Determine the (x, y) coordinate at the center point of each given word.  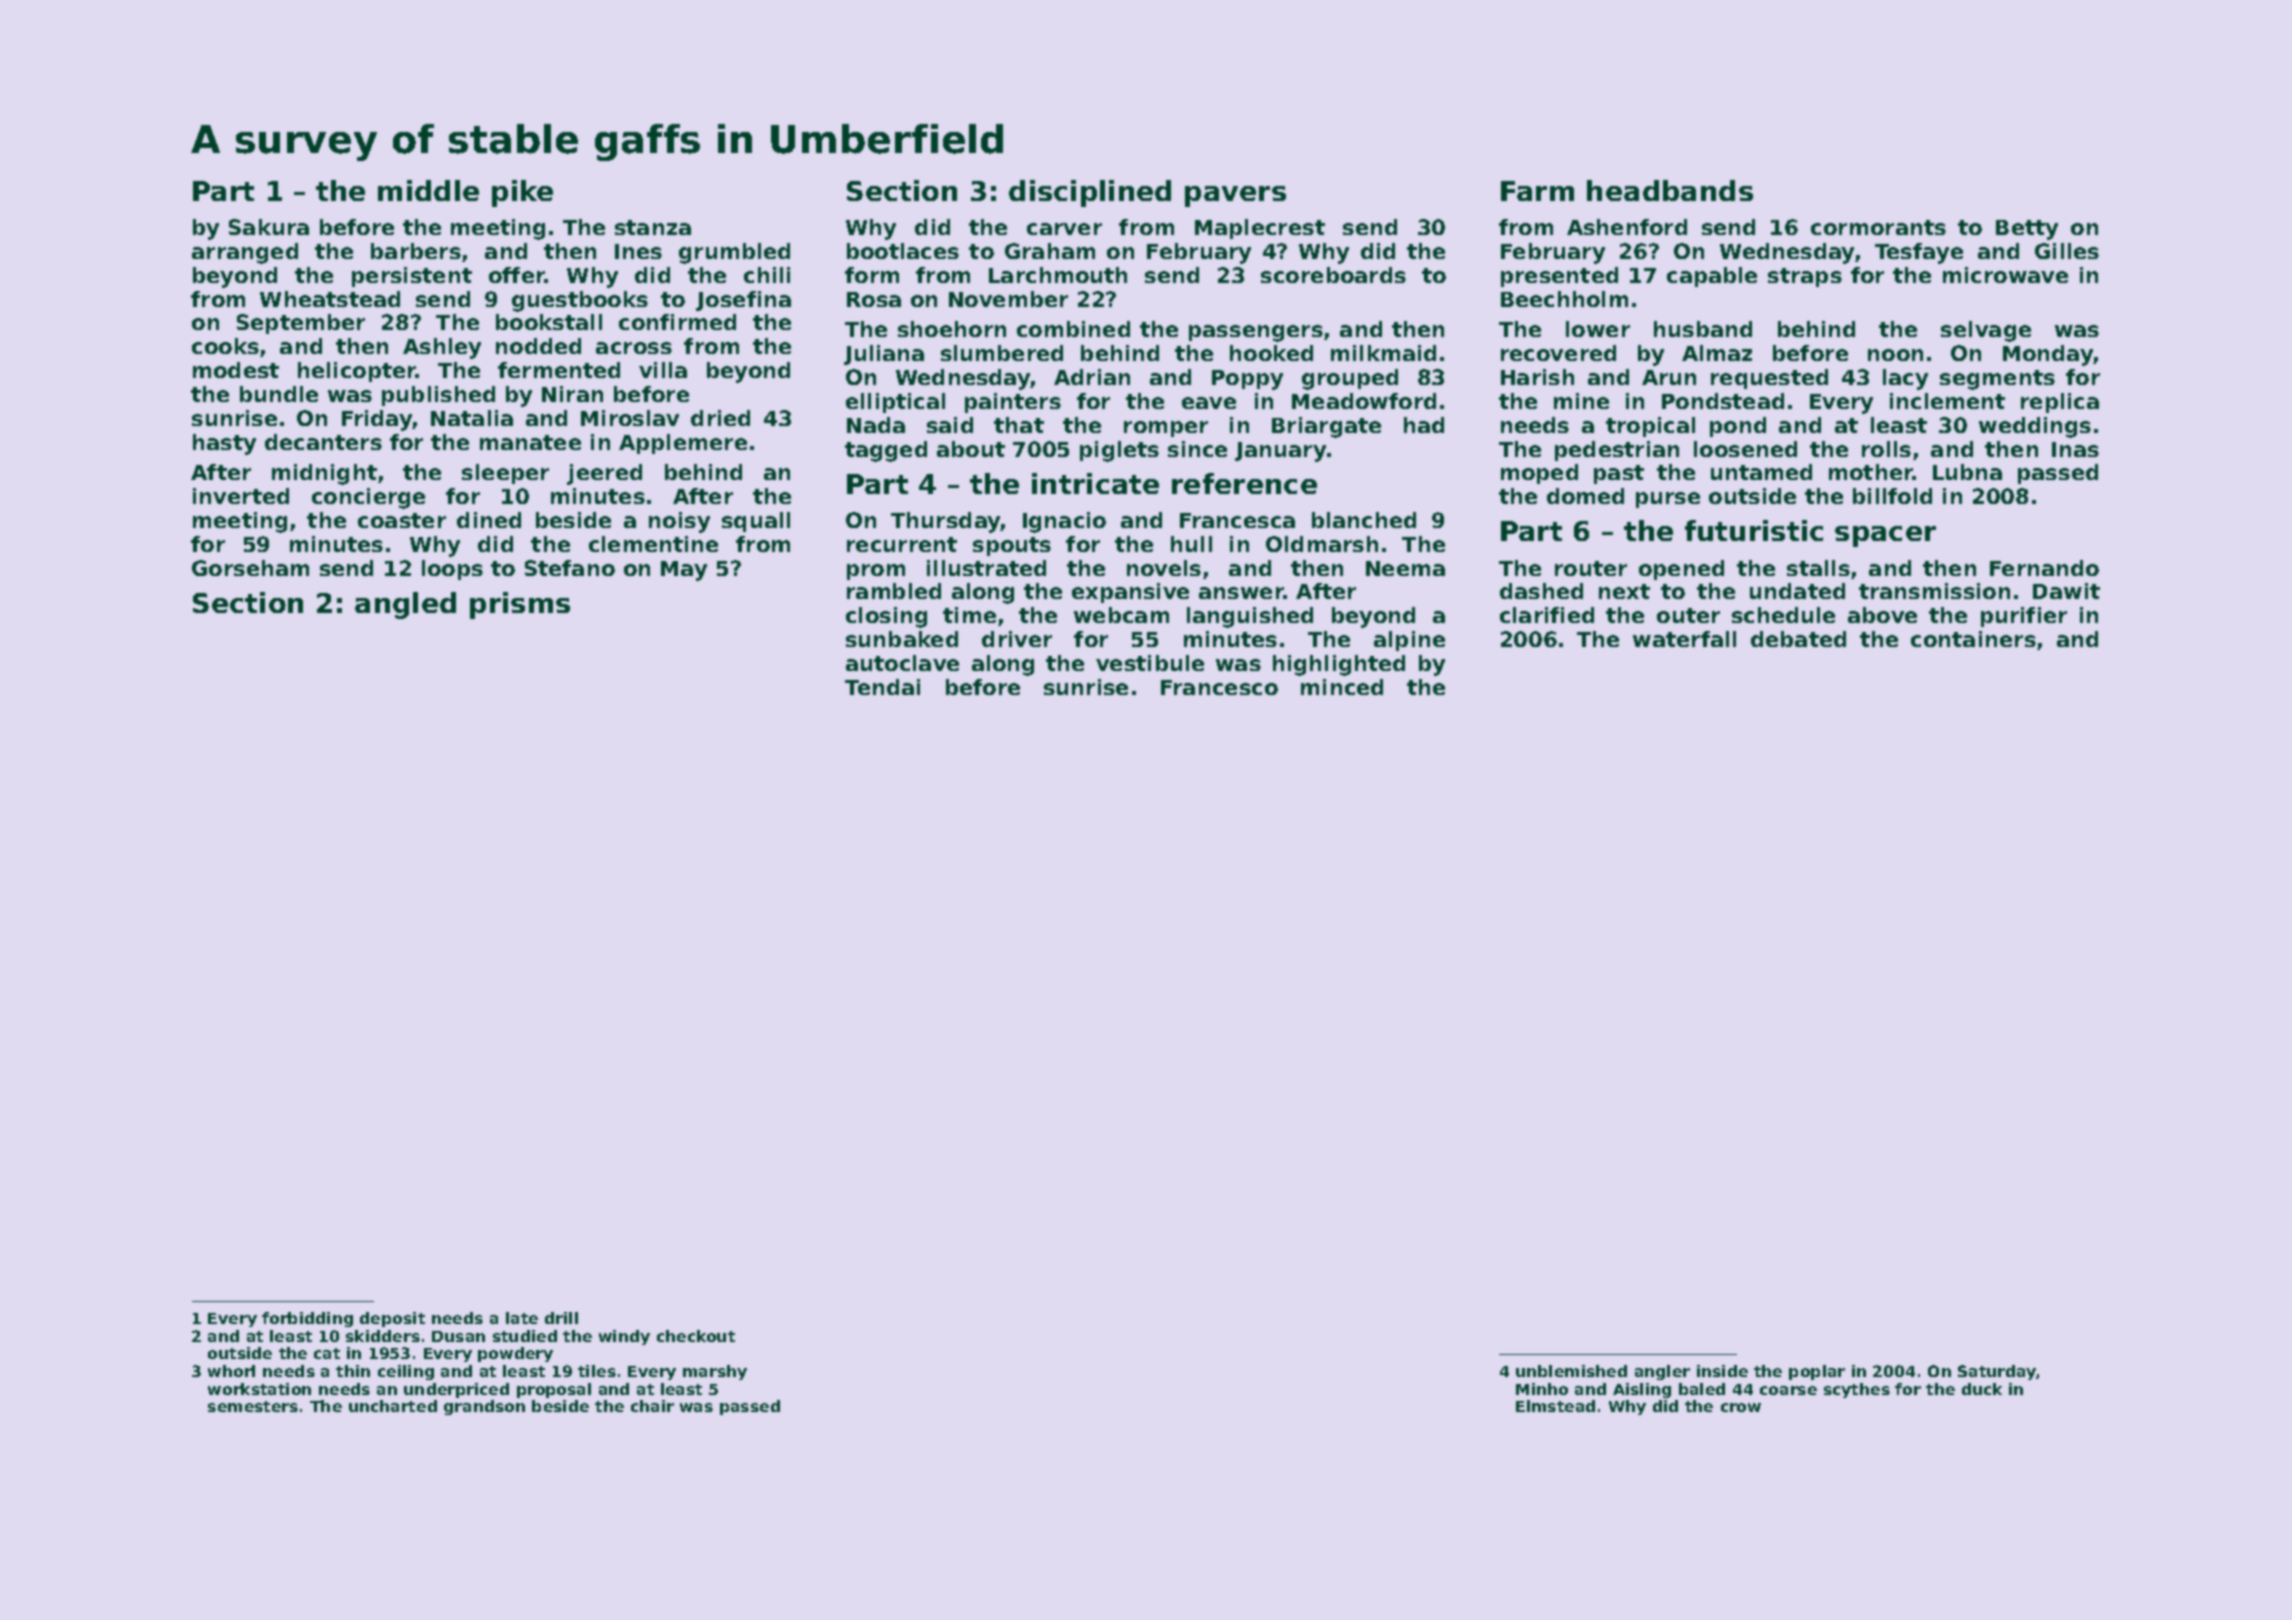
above (1882, 615)
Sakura (269, 227)
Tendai (882, 687)
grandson (484, 1407)
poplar (1817, 1372)
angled (405, 605)
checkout (696, 1336)
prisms (520, 605)
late (522, 1318)
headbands (1670, 190)
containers (1973, 639)
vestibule (1150, 663)
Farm (1537, 191)
